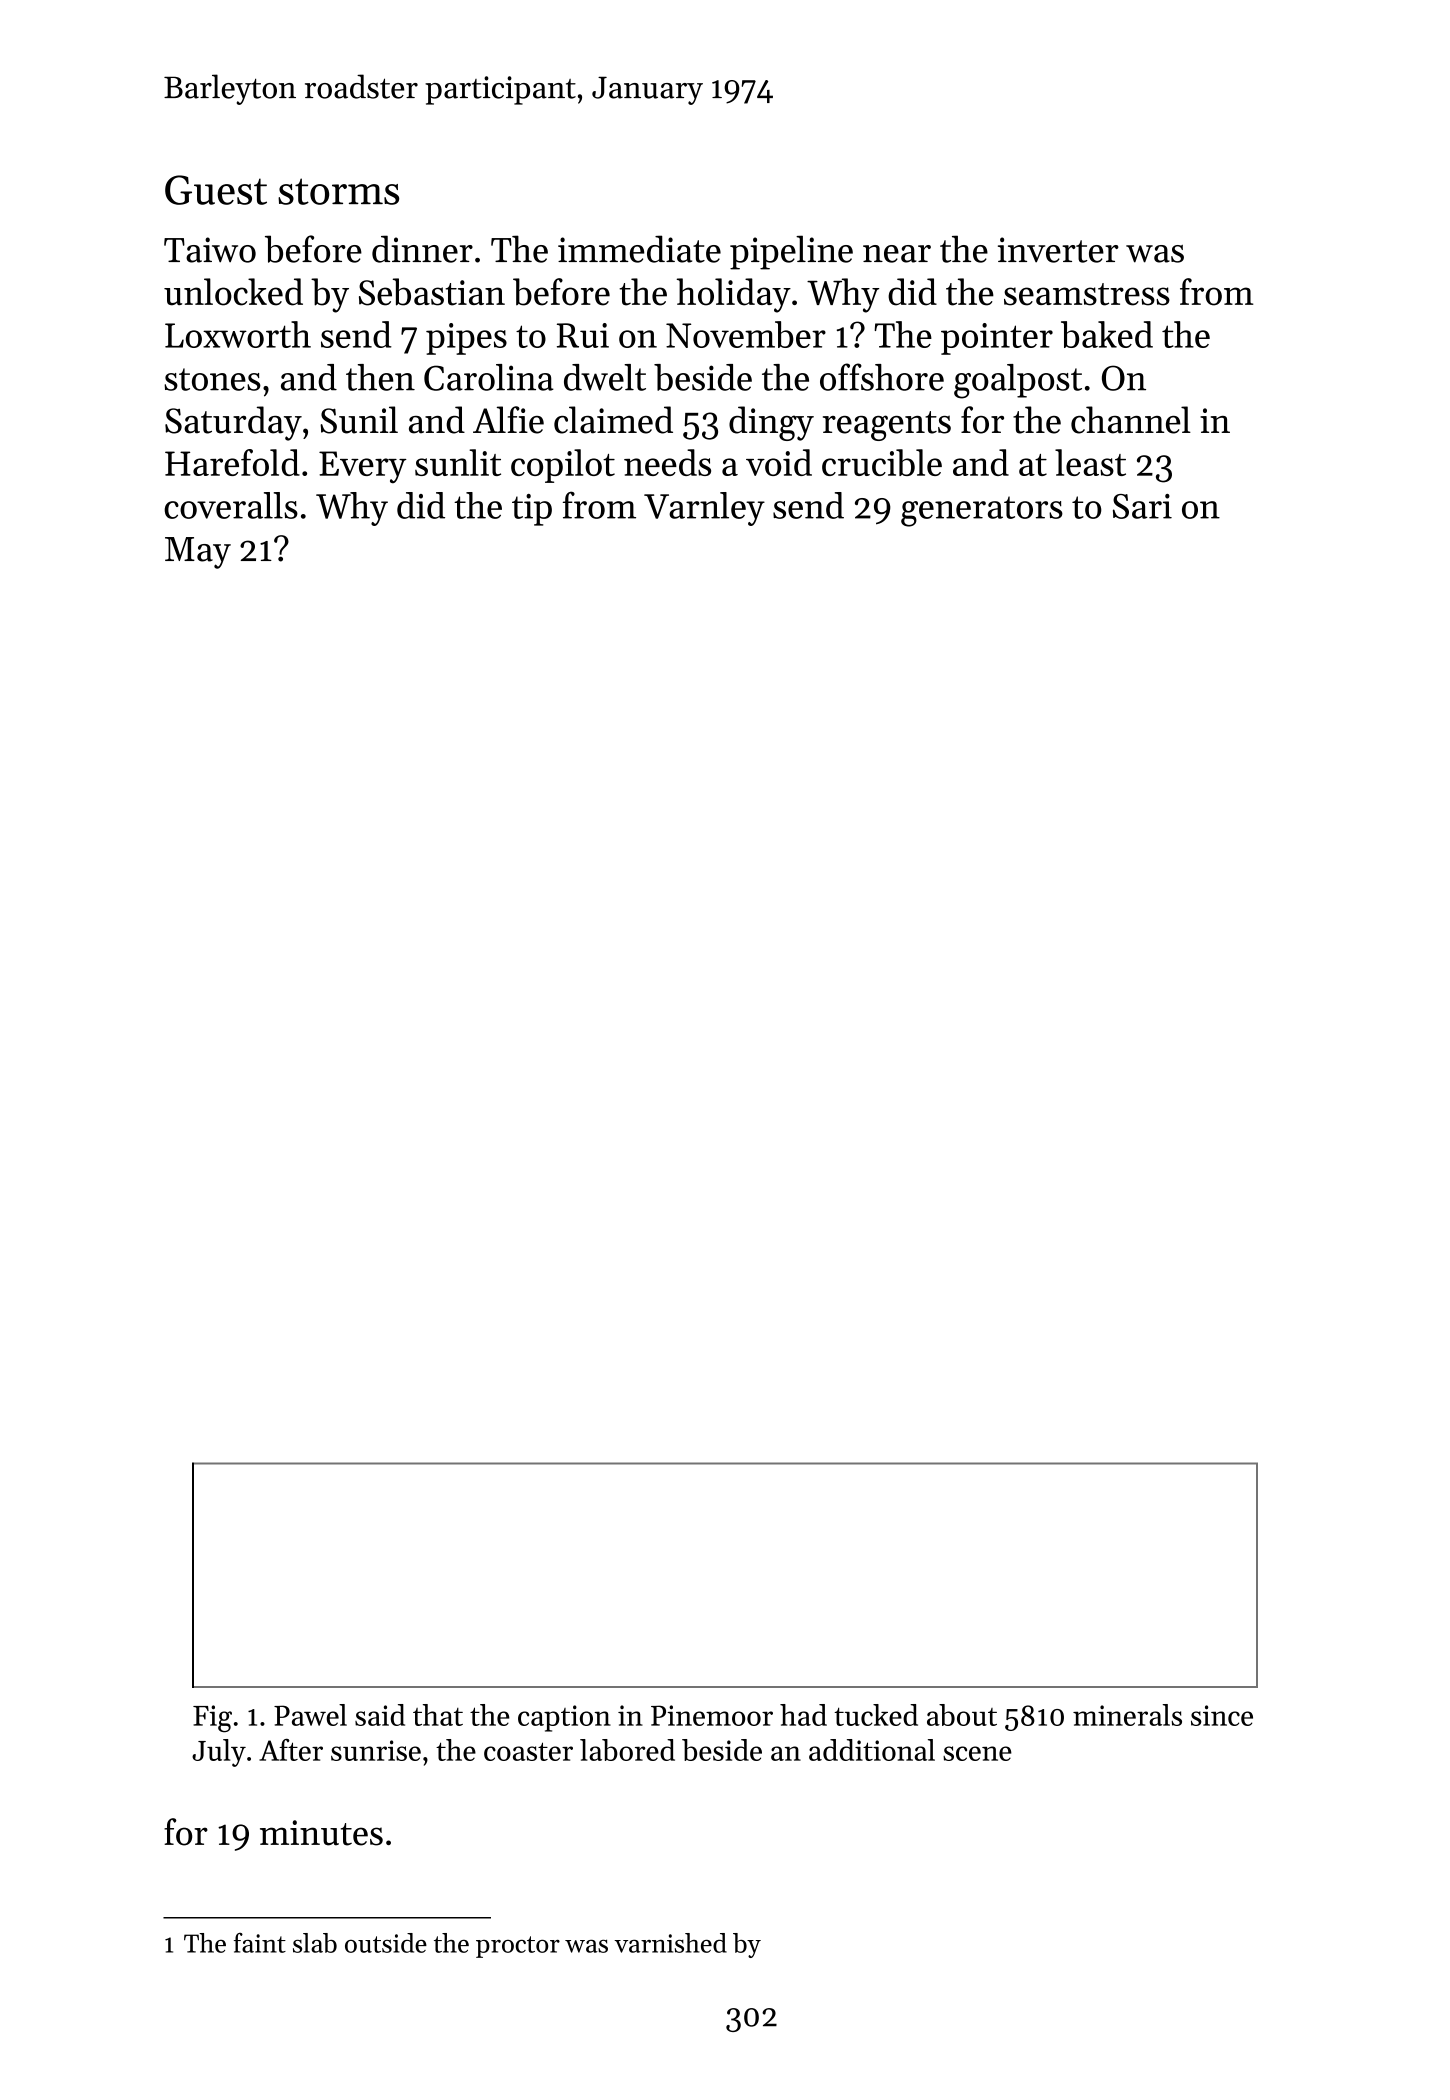  Describe the element at coordinates (532, 510) in the image. I see `tip` at that location.
